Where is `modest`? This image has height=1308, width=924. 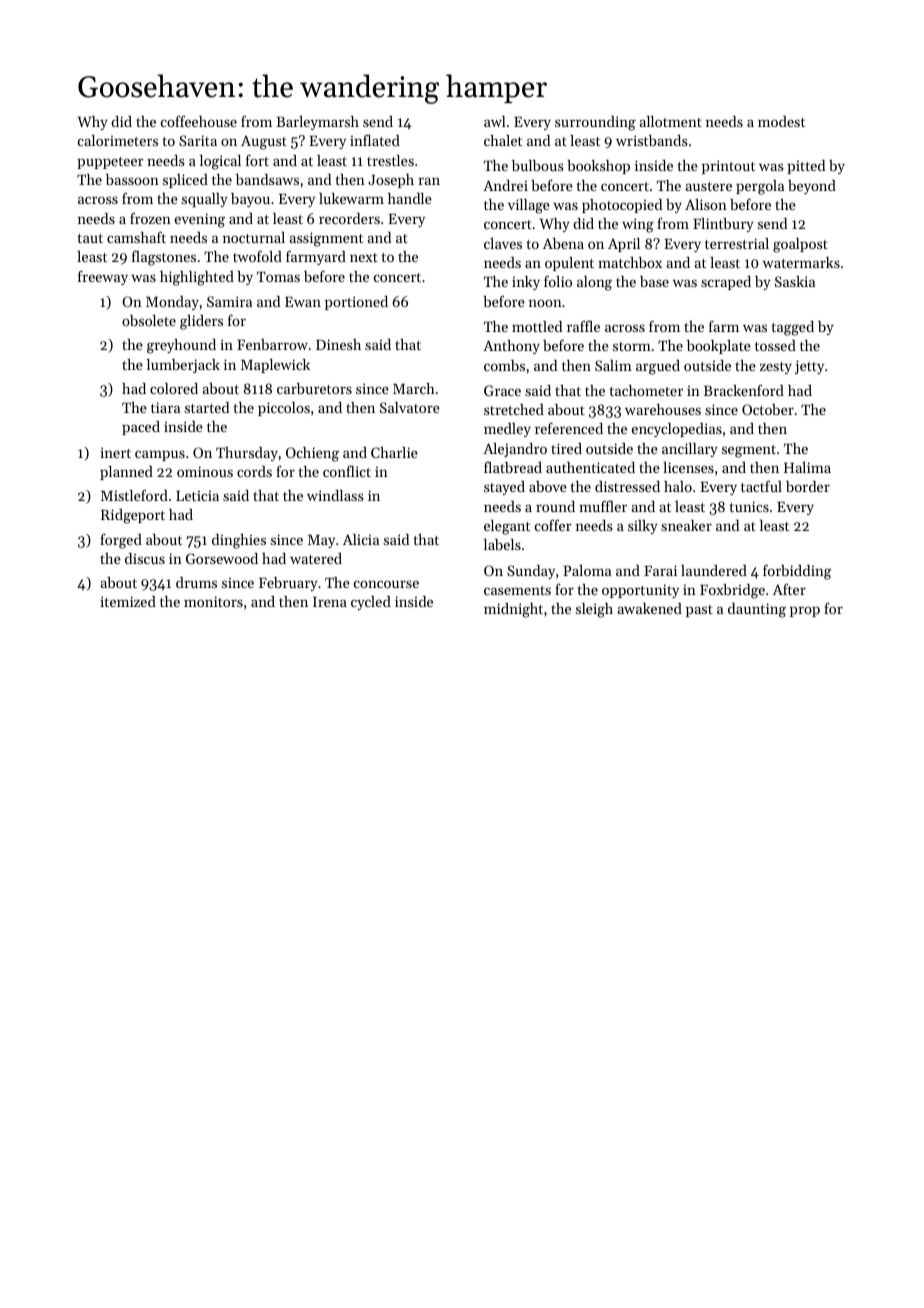
modest is located at coordinates (781, 121).
